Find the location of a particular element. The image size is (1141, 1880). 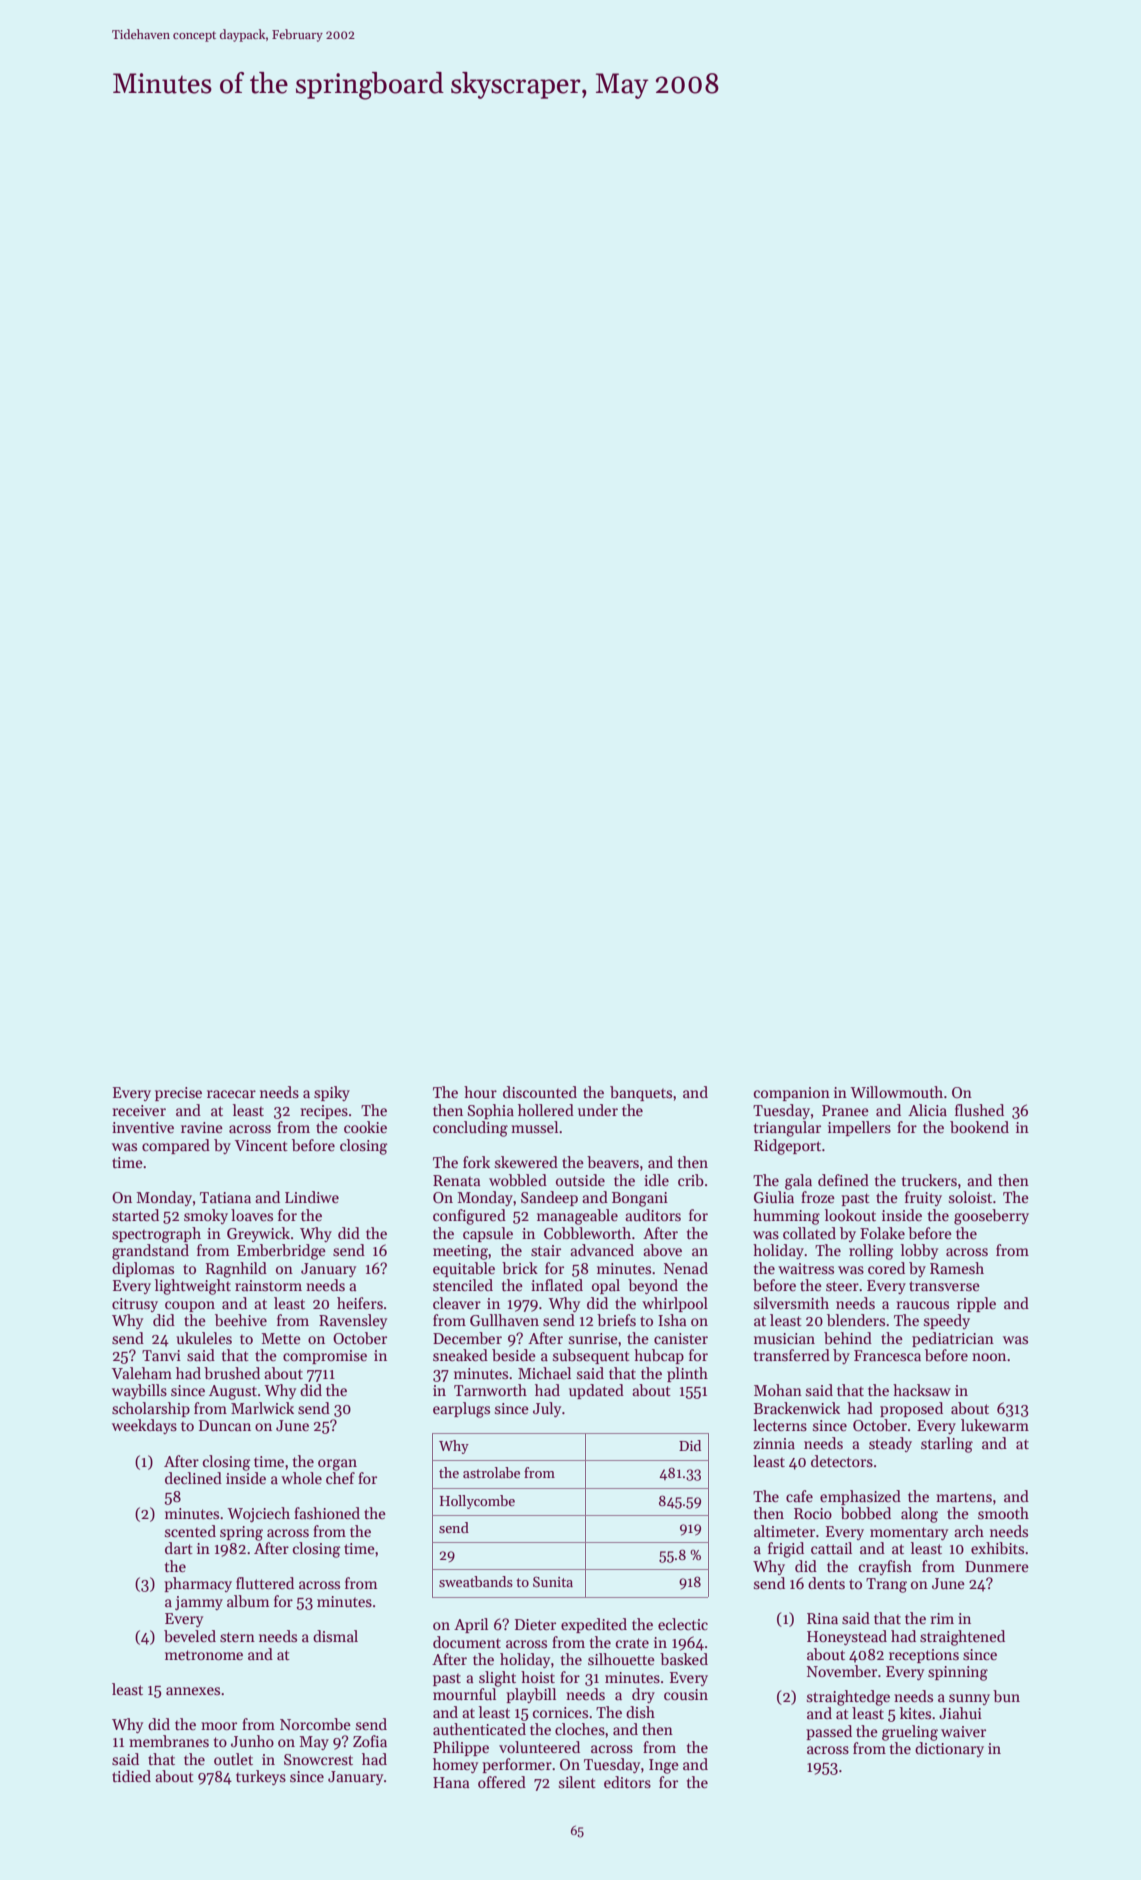

rainstorm is located at coordinates (268, 1285).
